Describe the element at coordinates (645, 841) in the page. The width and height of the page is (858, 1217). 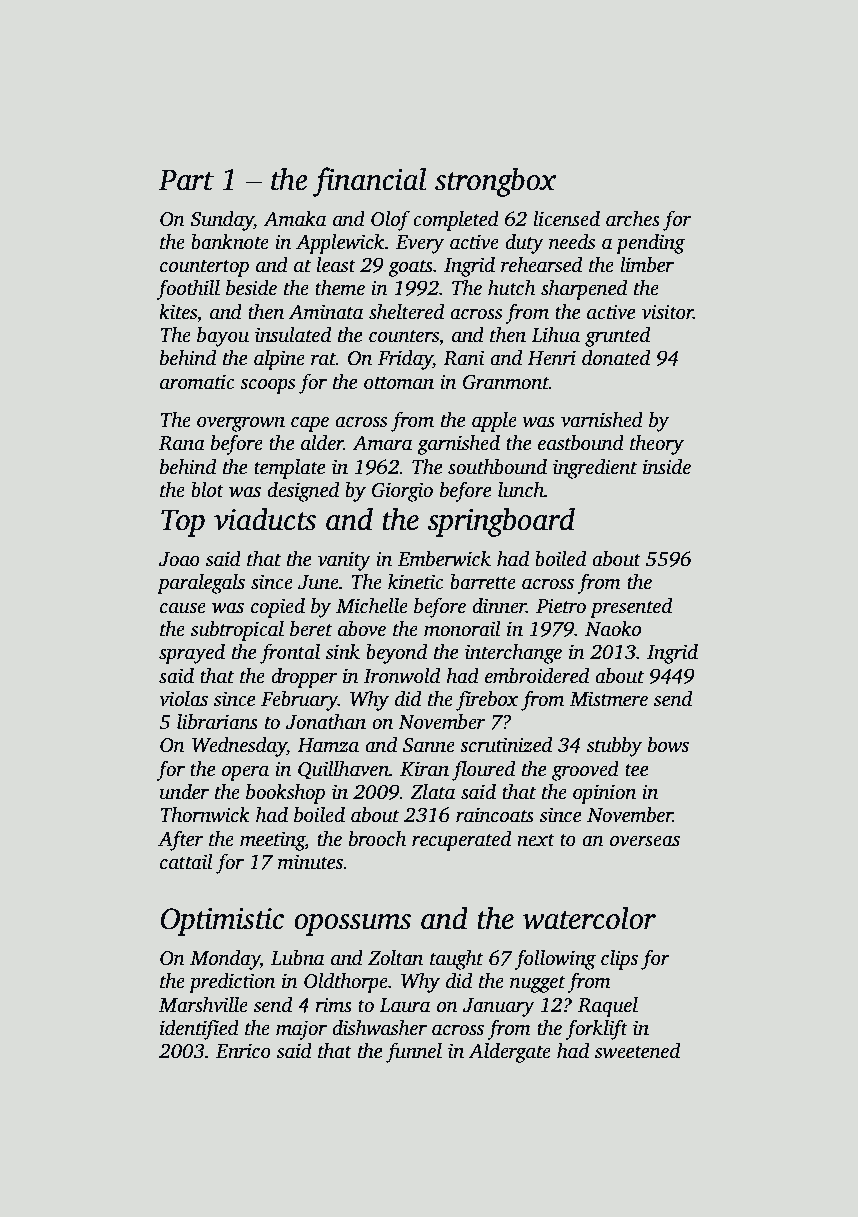
I see `overseas` at that location.
